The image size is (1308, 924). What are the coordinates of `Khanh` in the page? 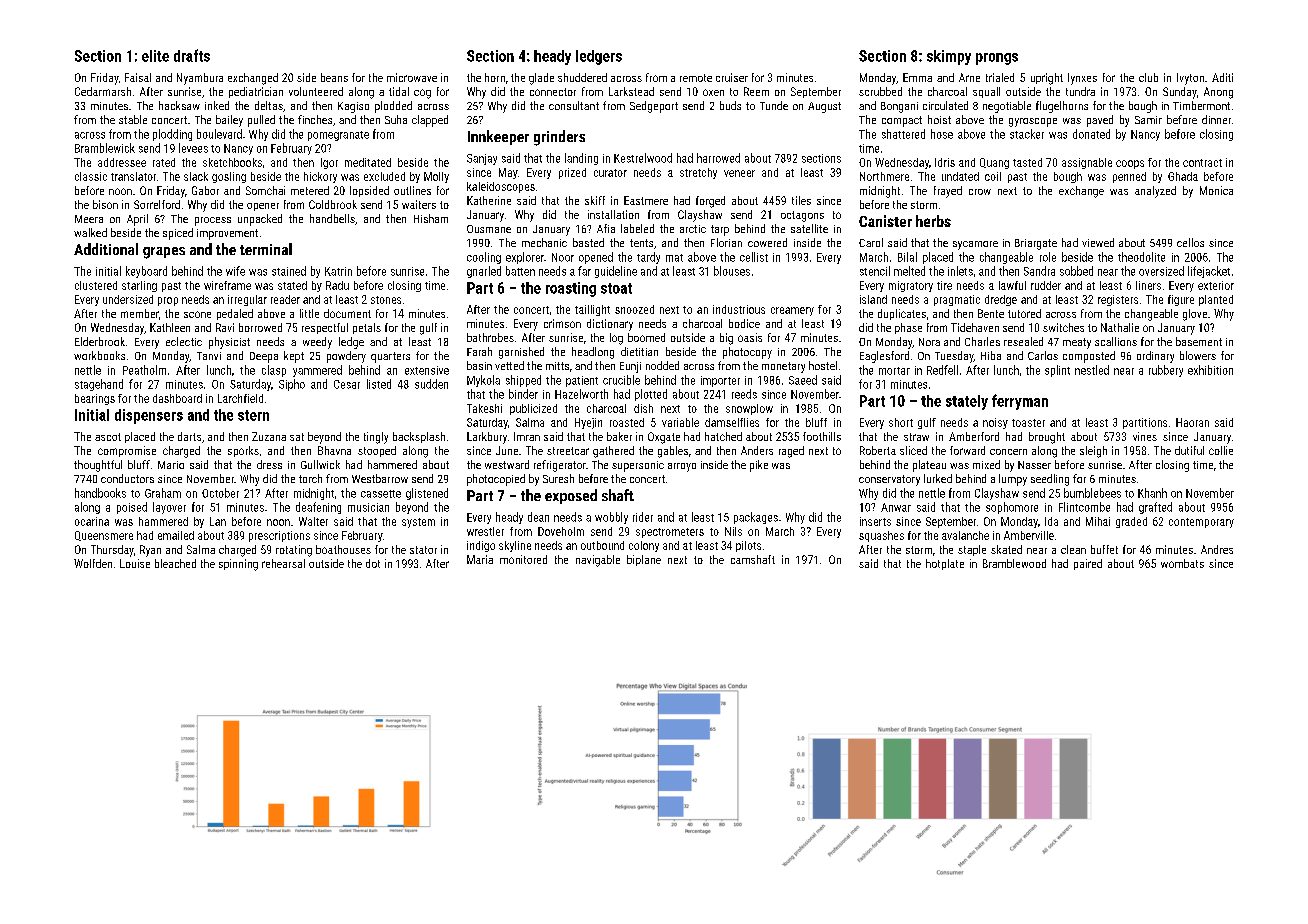 It's located at (1152, 493).
